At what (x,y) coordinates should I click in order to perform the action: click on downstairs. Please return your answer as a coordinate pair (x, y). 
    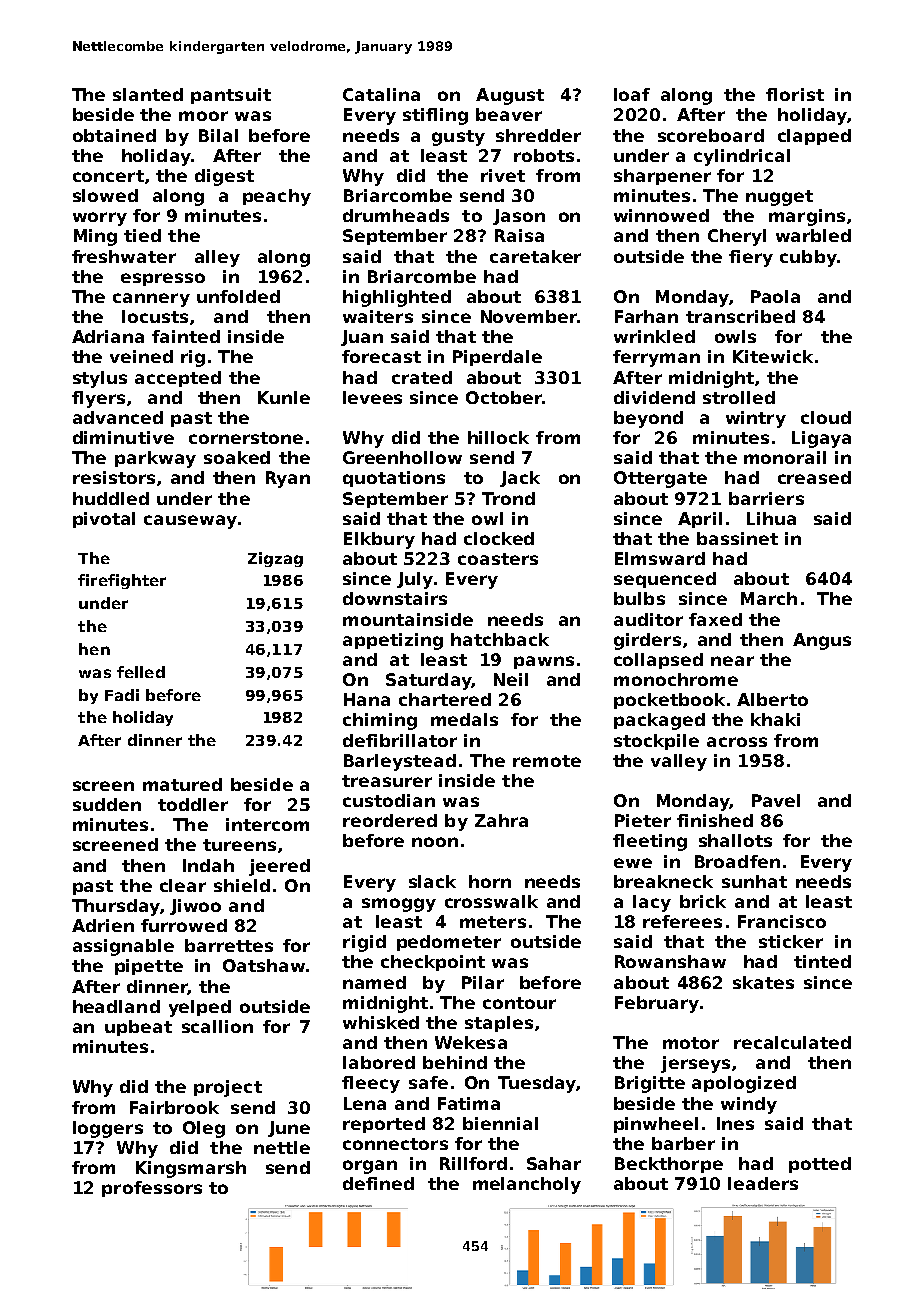
    Looking at the image, I should click on (395, 598).
